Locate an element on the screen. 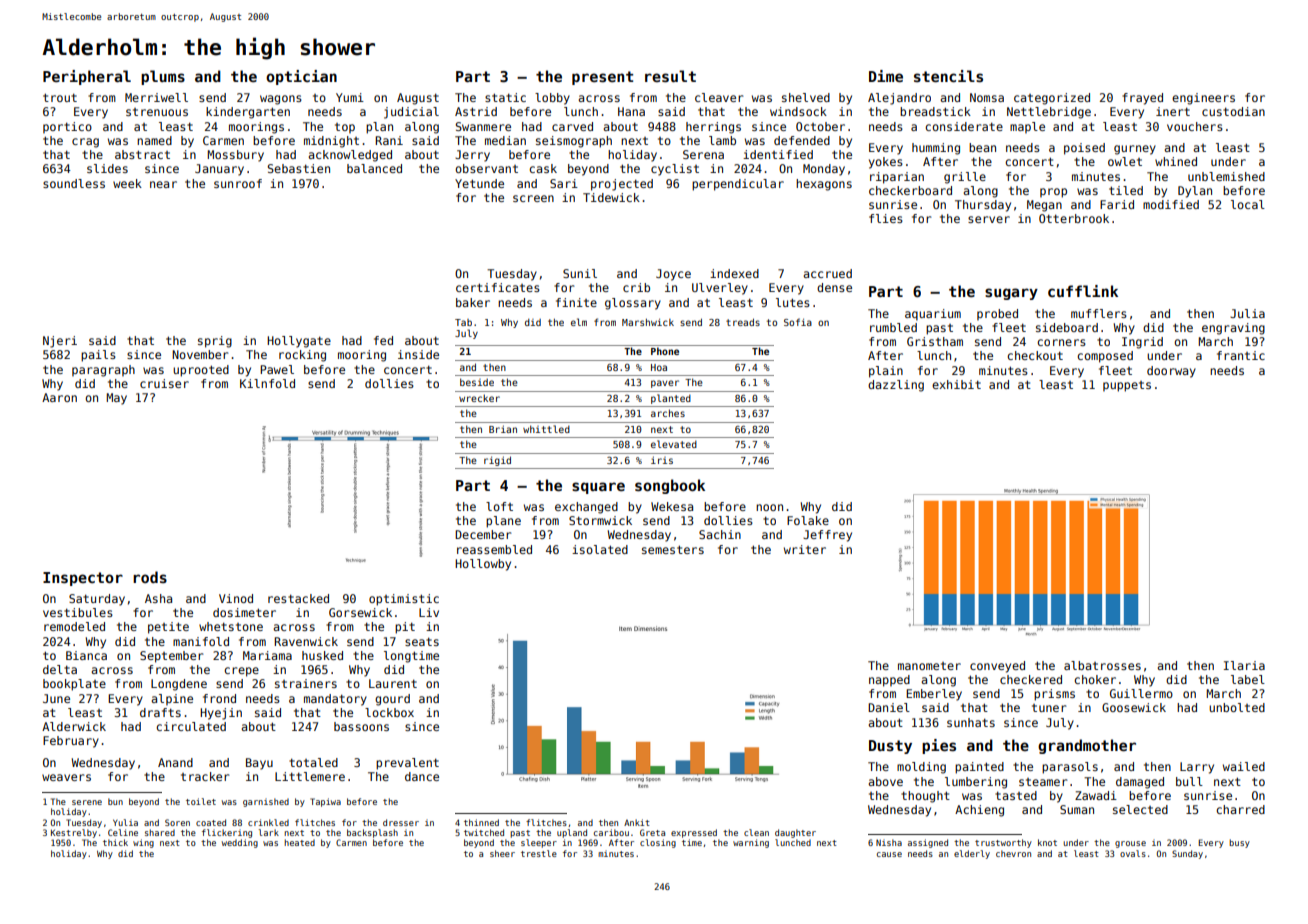 This screenshot has width=1308, height=924. stencils is located at coordinates (948, 76).
